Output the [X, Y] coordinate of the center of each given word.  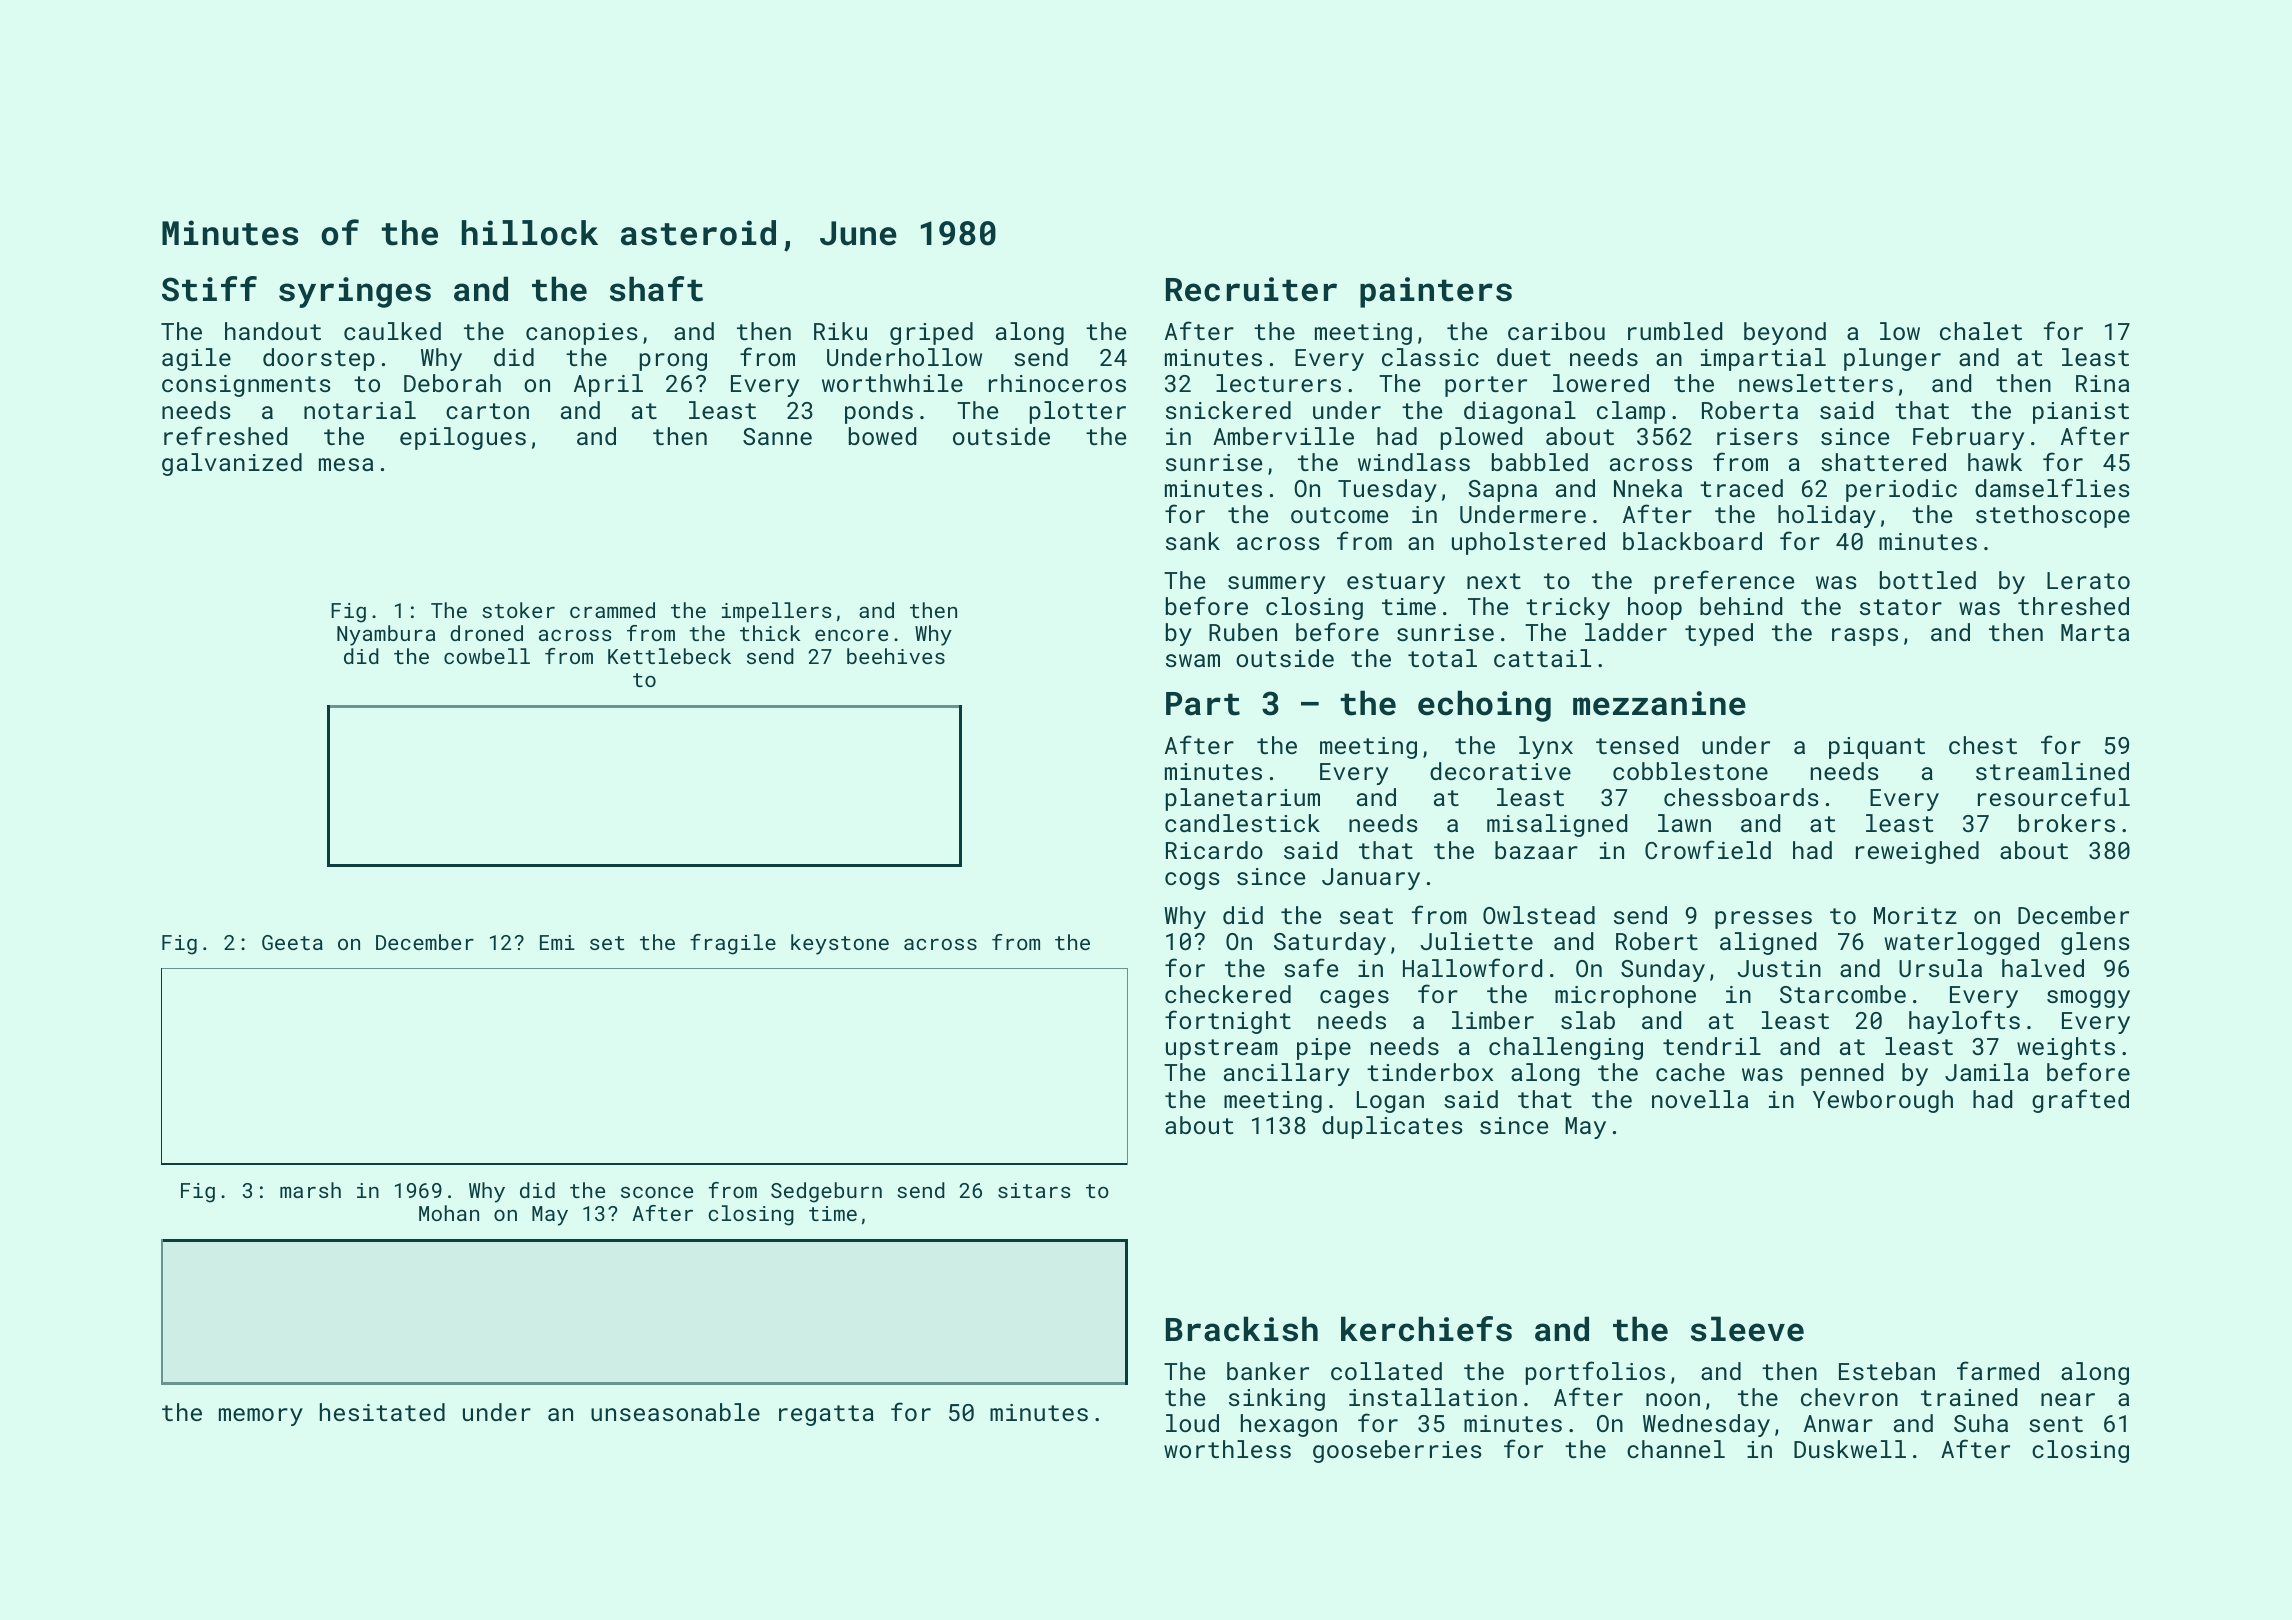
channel [1676, 1449]
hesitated [382, 1412]
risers [1757, 436]
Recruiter [1251, 289]
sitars [1034, 1190]
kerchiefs [1426, 1329]
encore [851, 635]
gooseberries [1397, 1451]
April [608, 385]
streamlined [2052, 771]
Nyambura [386, 635]
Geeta [292, 942]
